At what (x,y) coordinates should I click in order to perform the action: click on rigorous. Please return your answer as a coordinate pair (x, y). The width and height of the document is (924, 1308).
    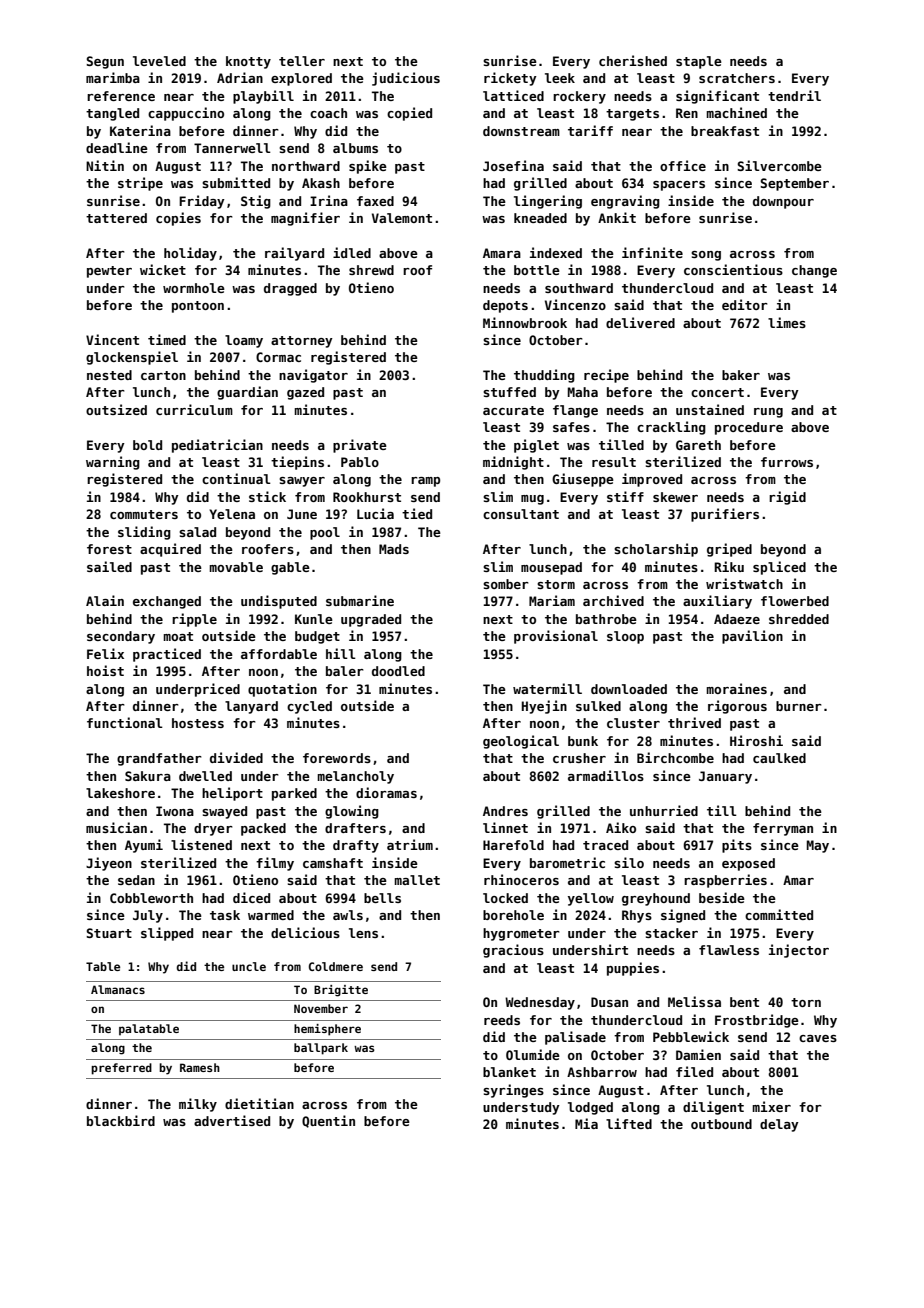
    Looking at the image, I should click on (737, 707).
